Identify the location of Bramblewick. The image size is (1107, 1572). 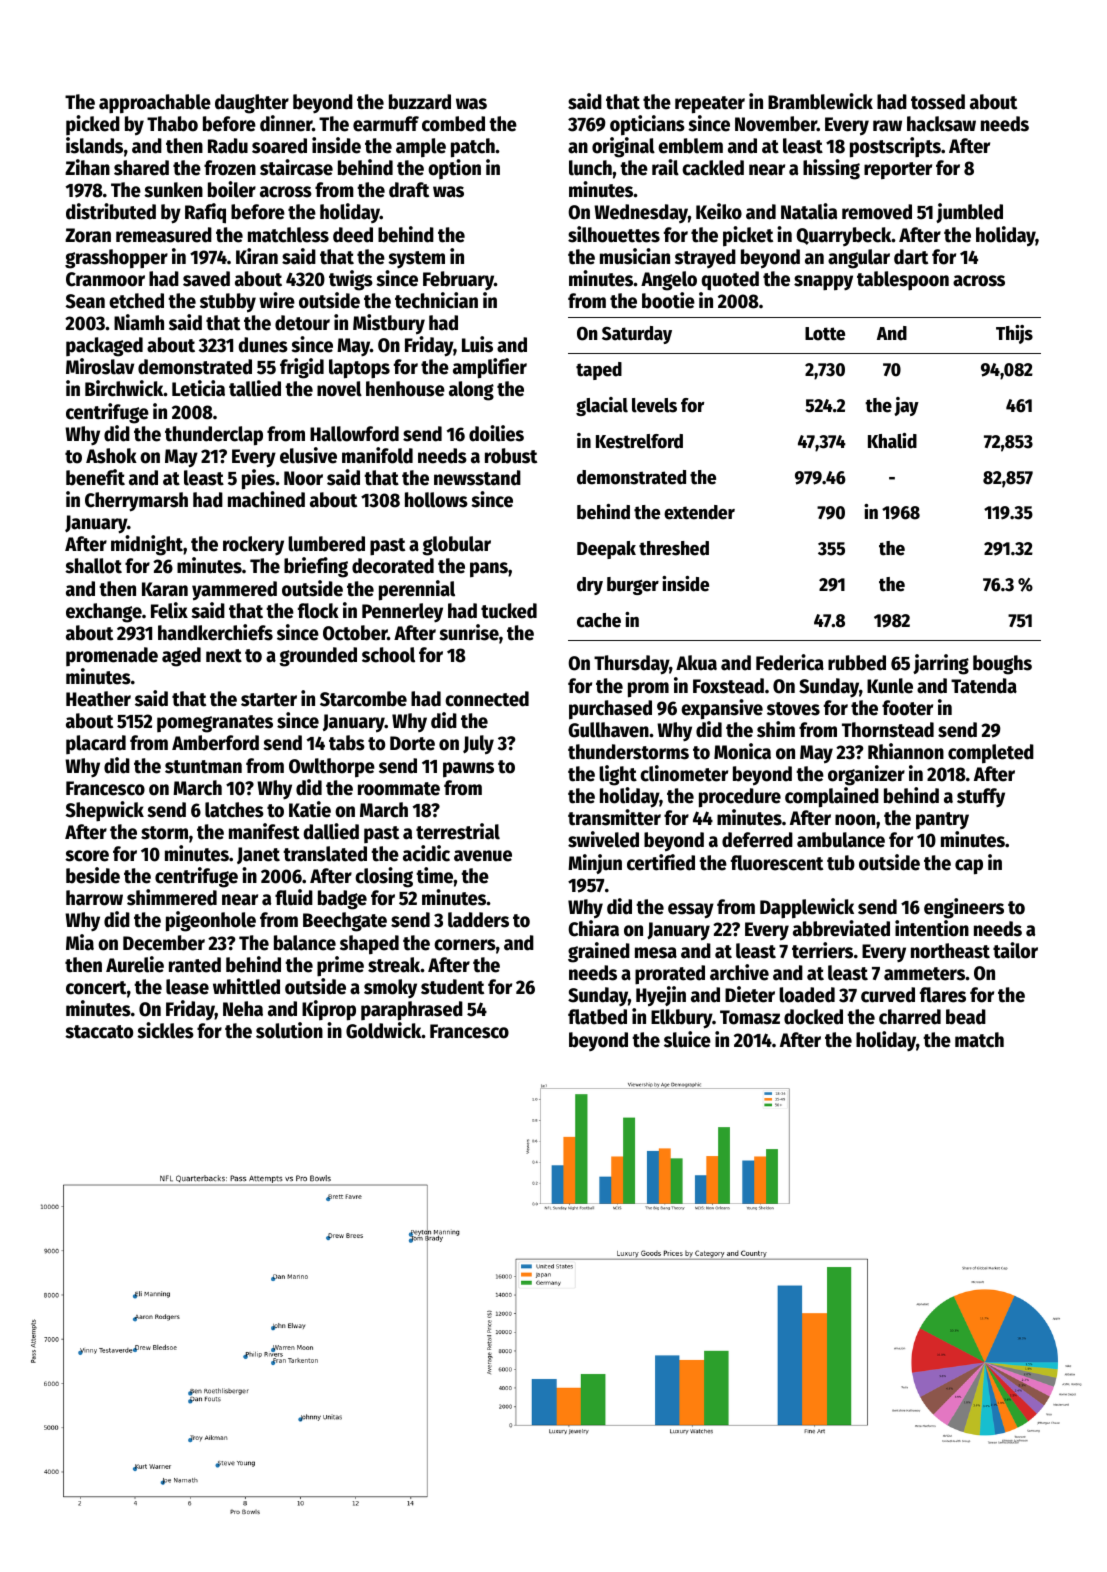
(820, 101).
